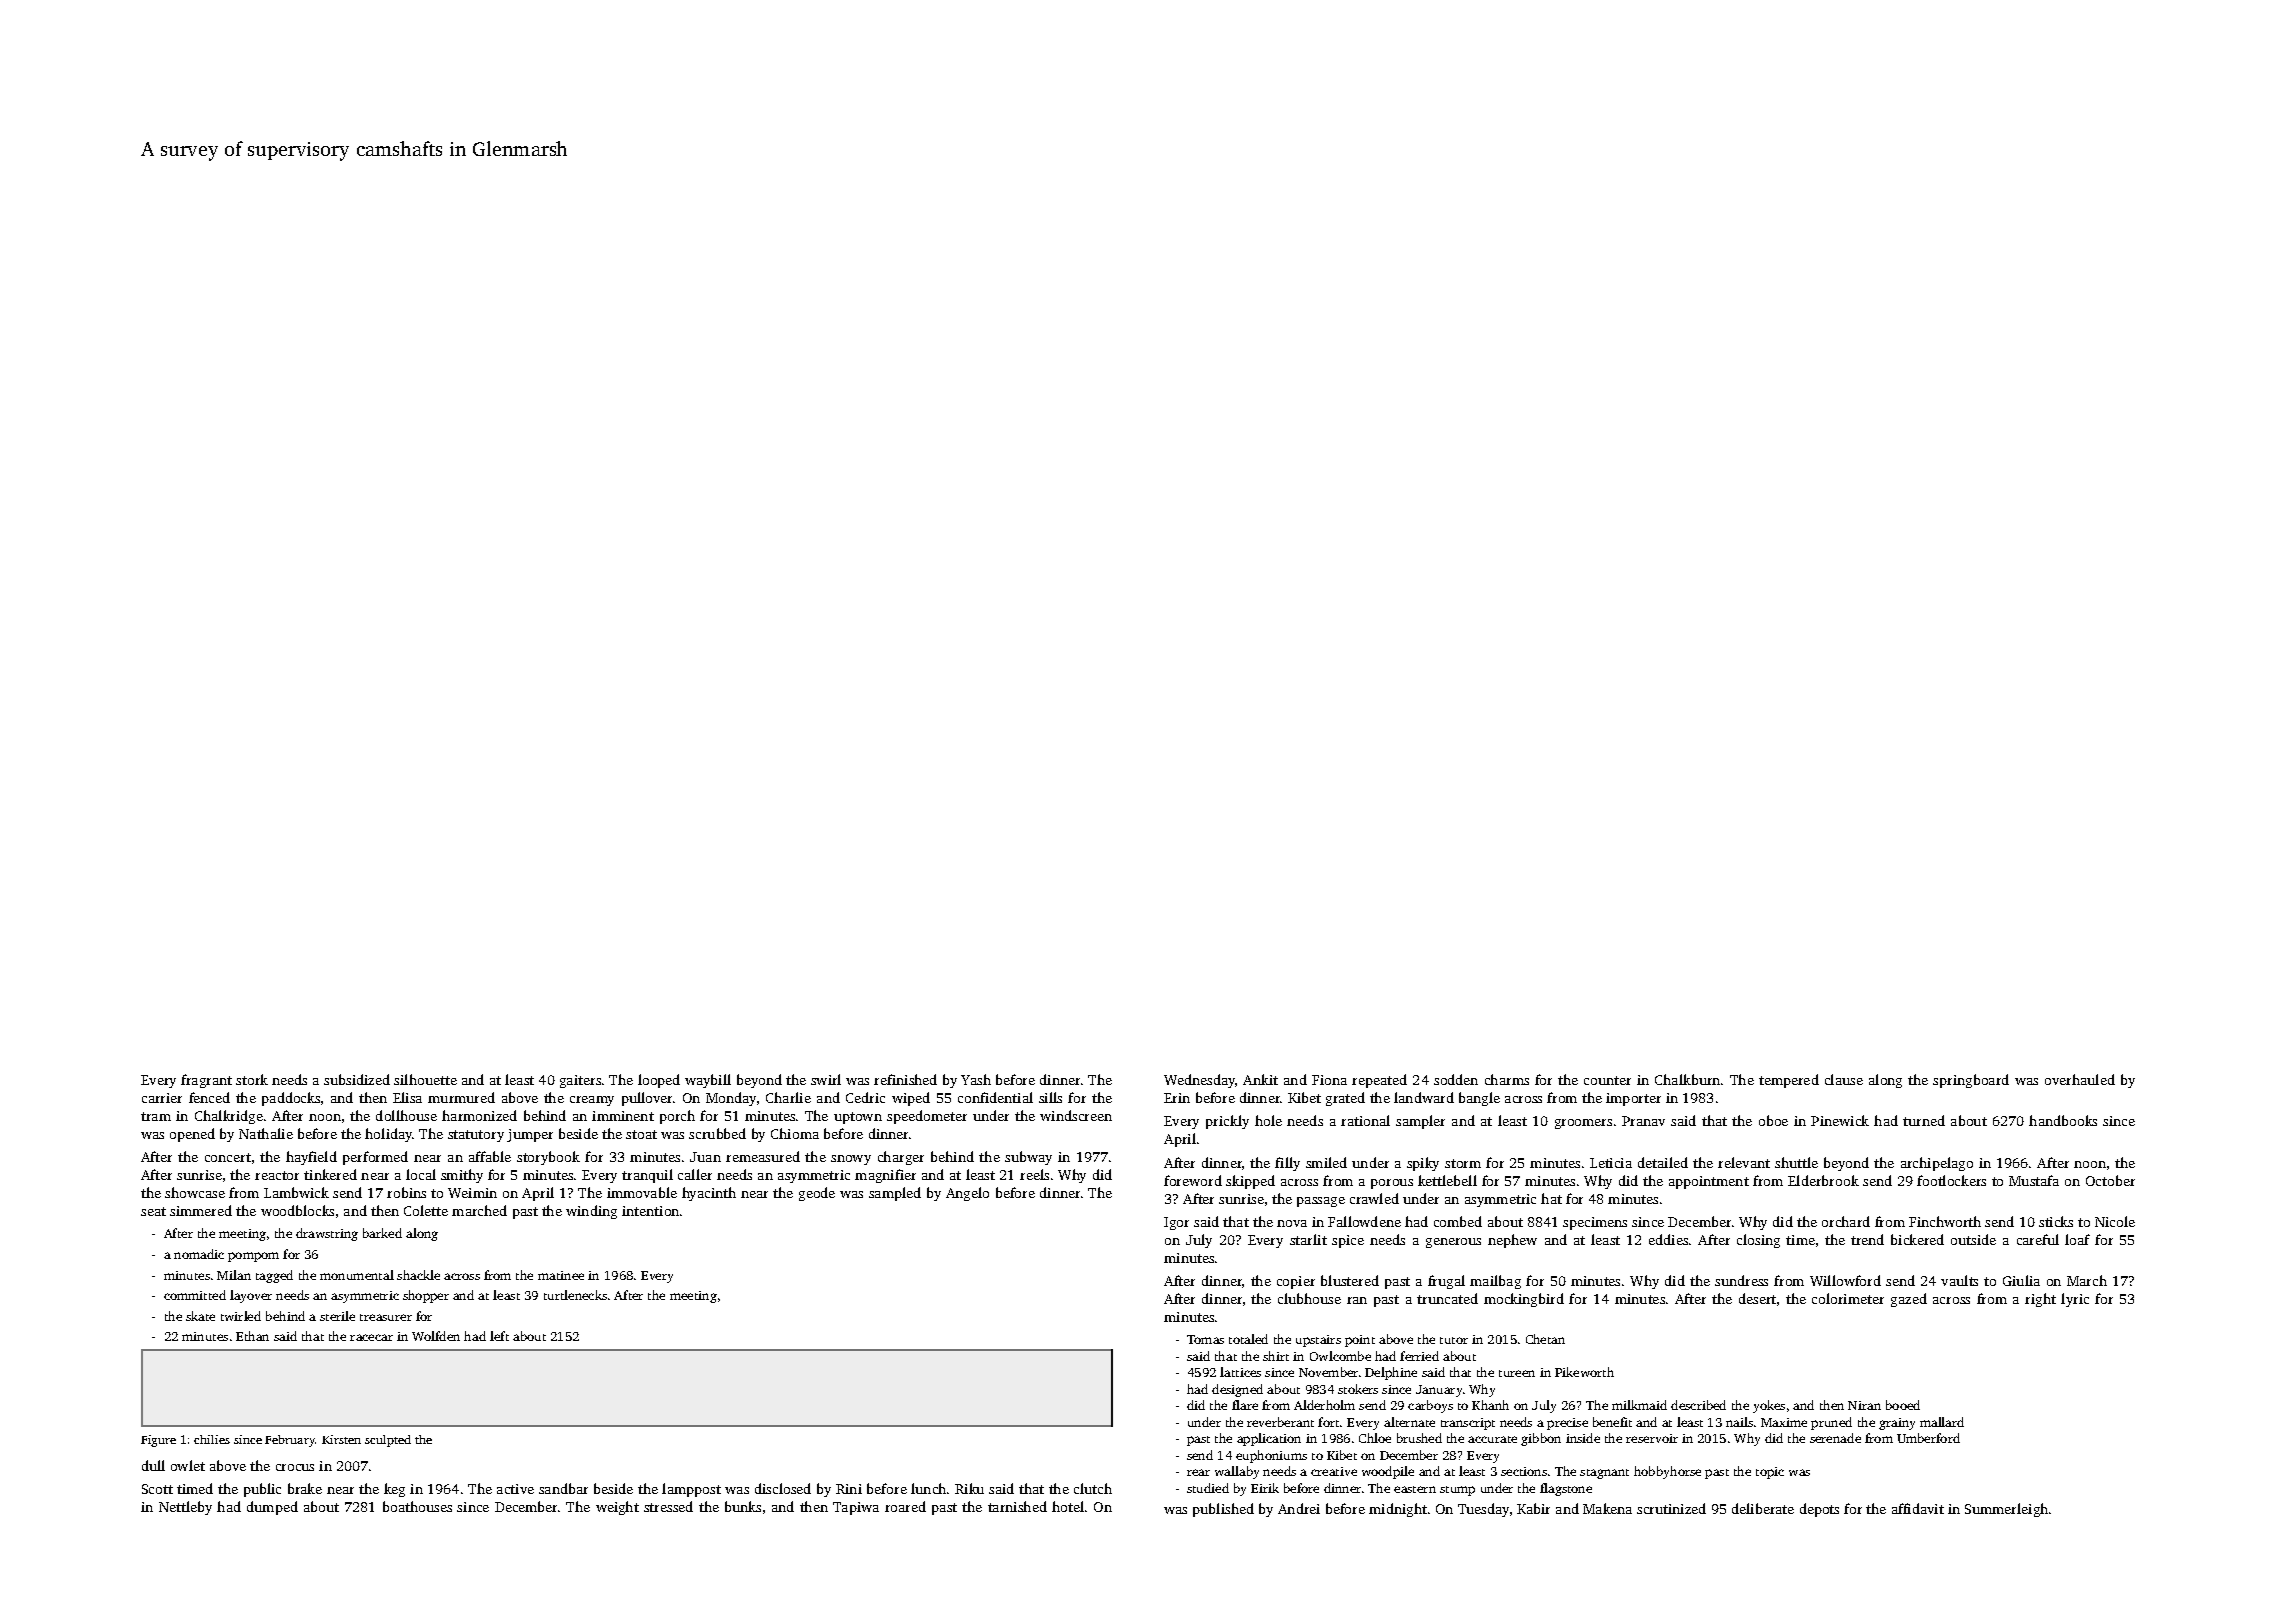 The height and width of the page is (1610, 2277). I want to click on Yash, so click(976, 1079).
